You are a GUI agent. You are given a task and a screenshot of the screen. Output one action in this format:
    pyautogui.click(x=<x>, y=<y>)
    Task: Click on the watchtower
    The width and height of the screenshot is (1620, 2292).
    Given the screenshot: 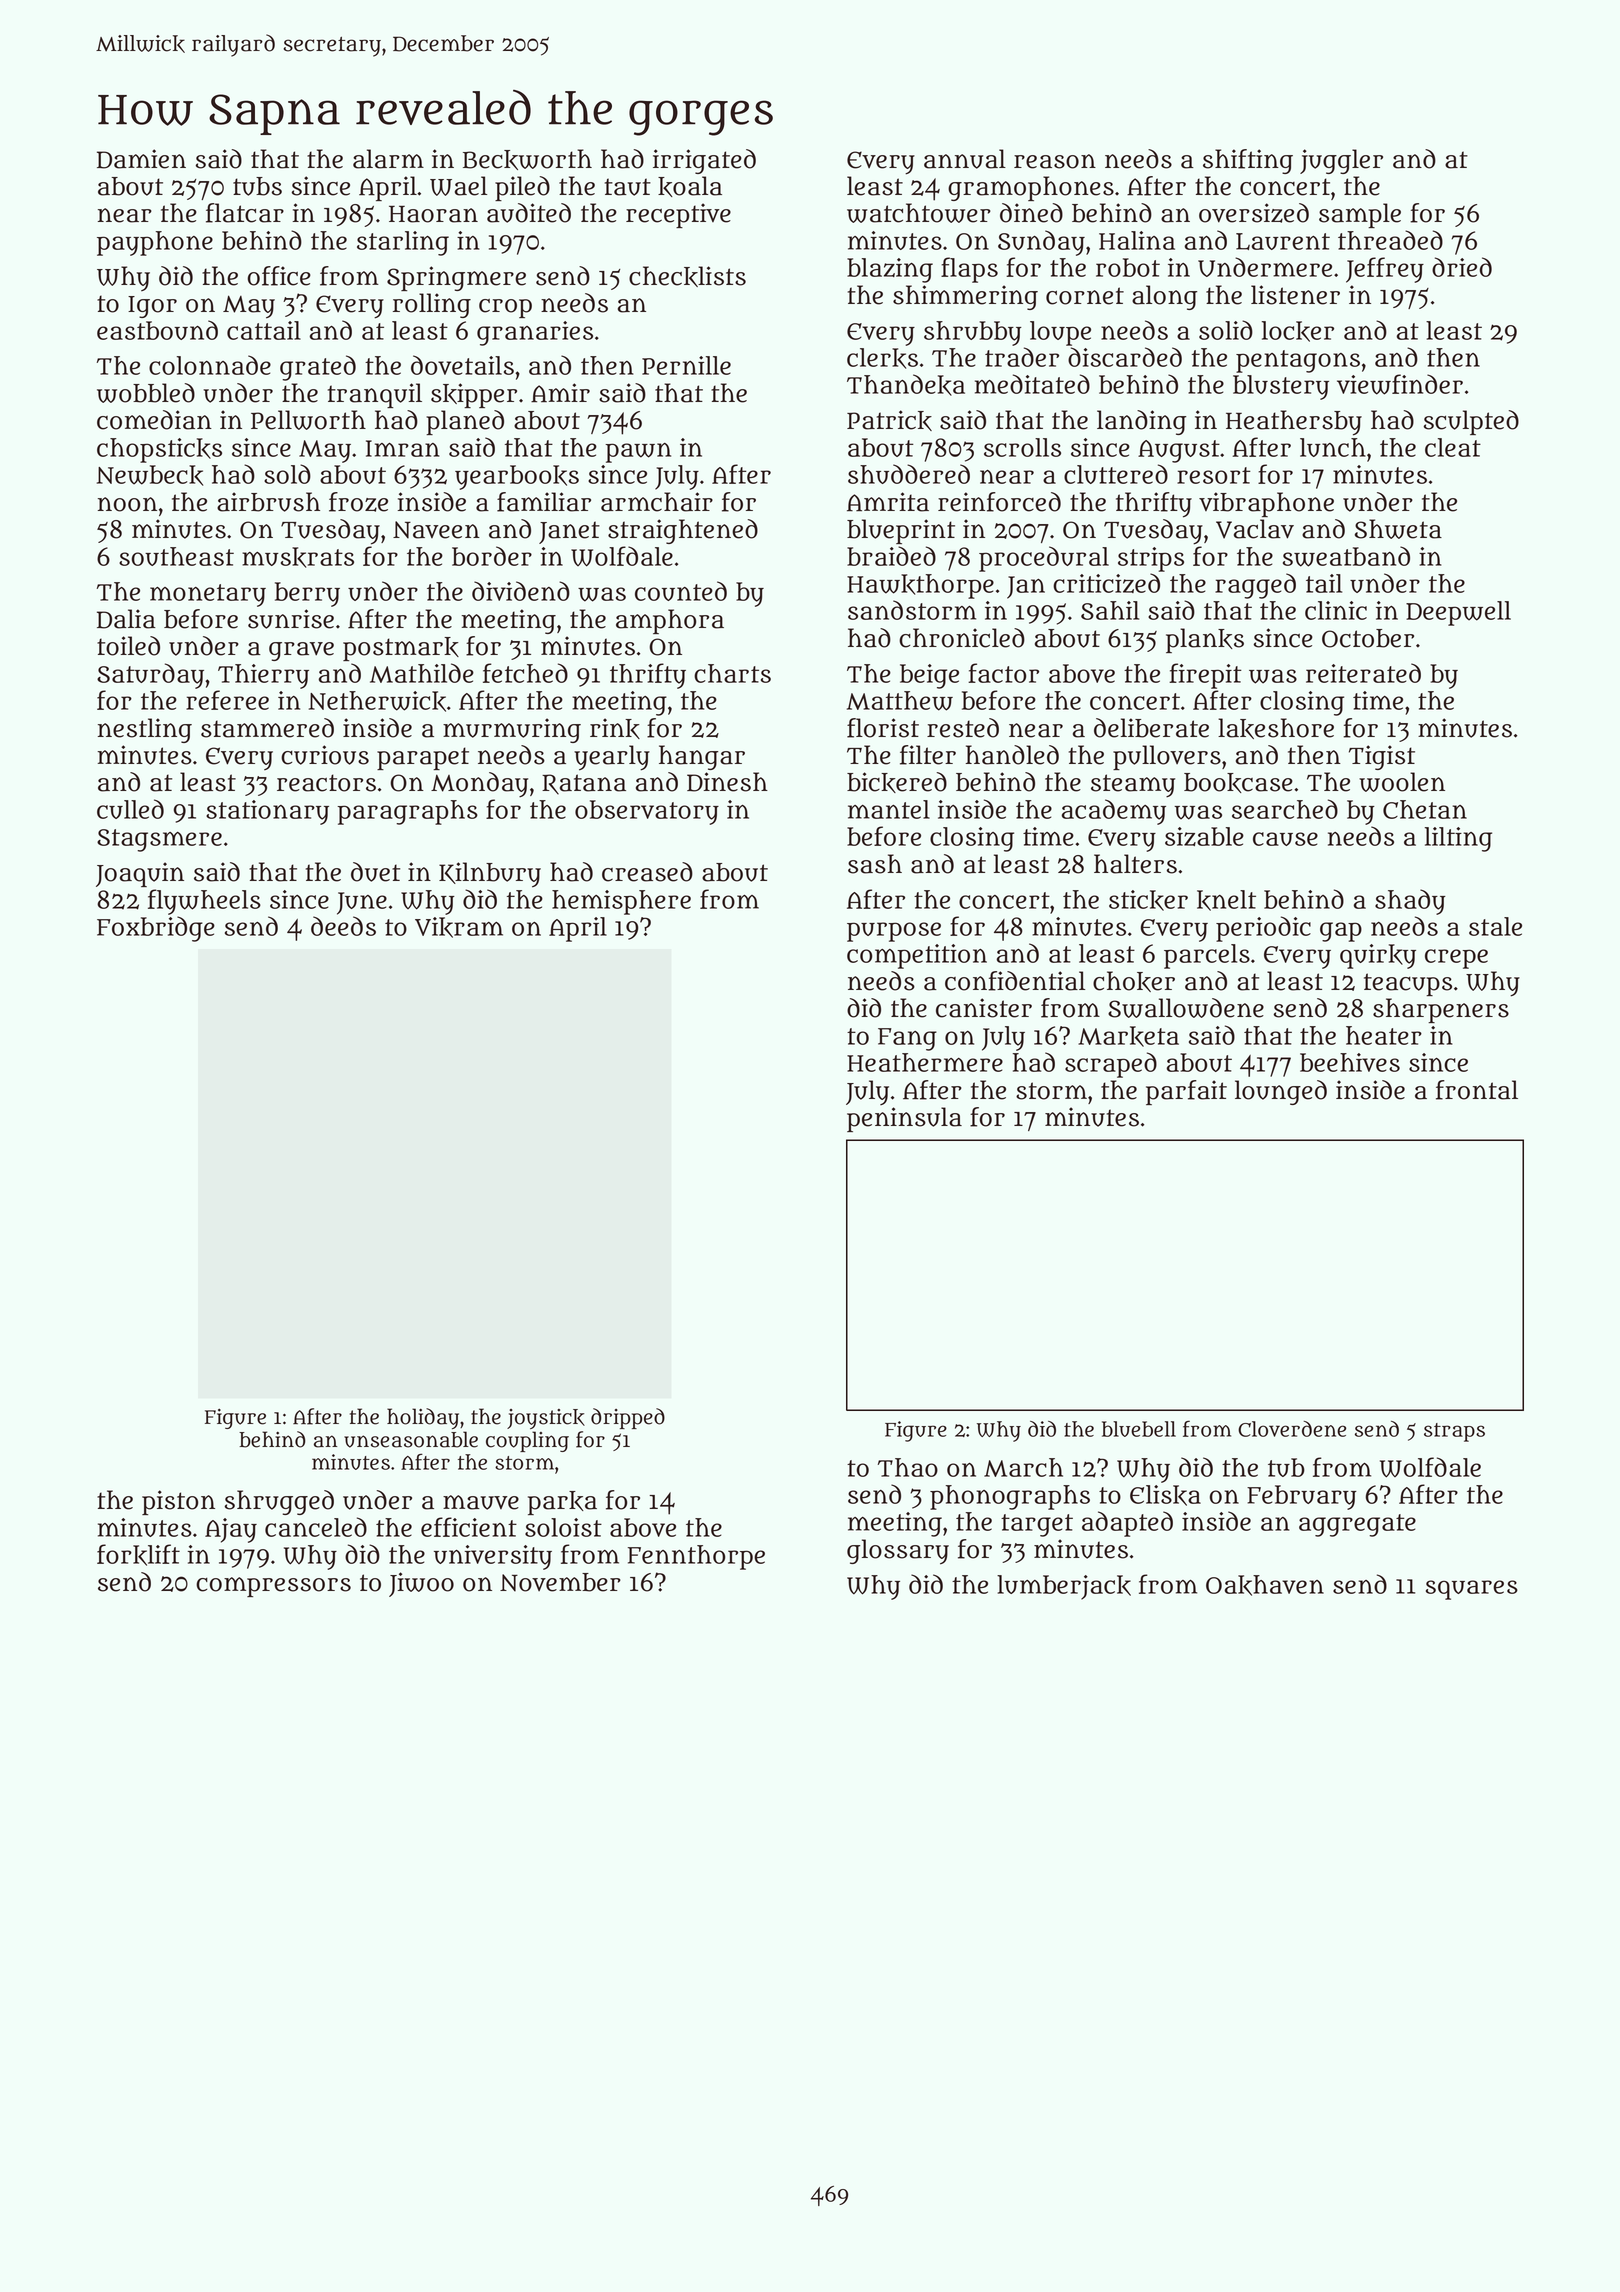 What is the action you would take?
    pyautogui.click(x=919, y=213)
